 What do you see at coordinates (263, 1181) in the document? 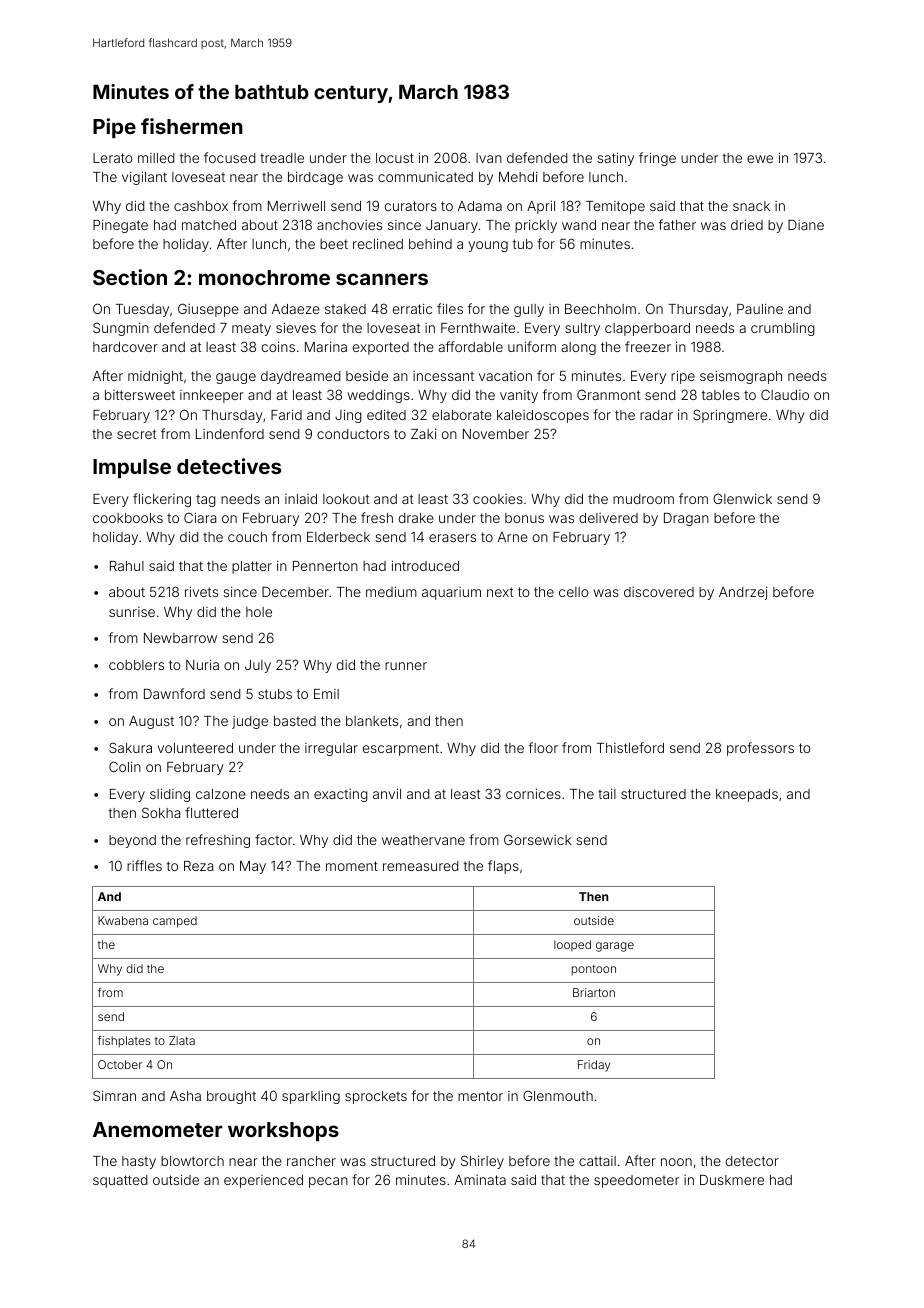
I see `experienced` at bounding box center [263, 1181].
